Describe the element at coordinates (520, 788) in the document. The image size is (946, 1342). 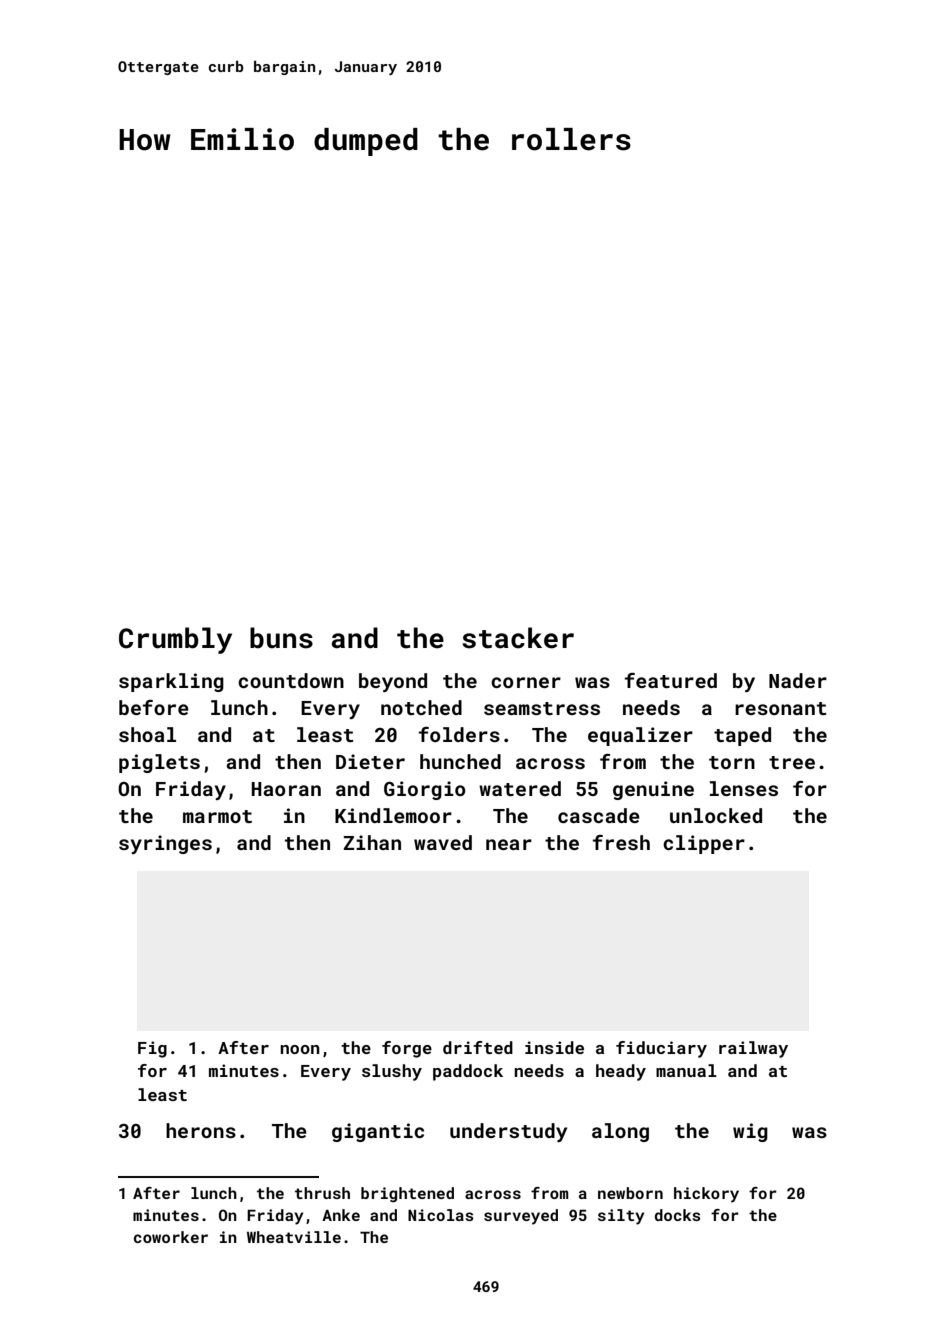
I see `watered` at that location.
